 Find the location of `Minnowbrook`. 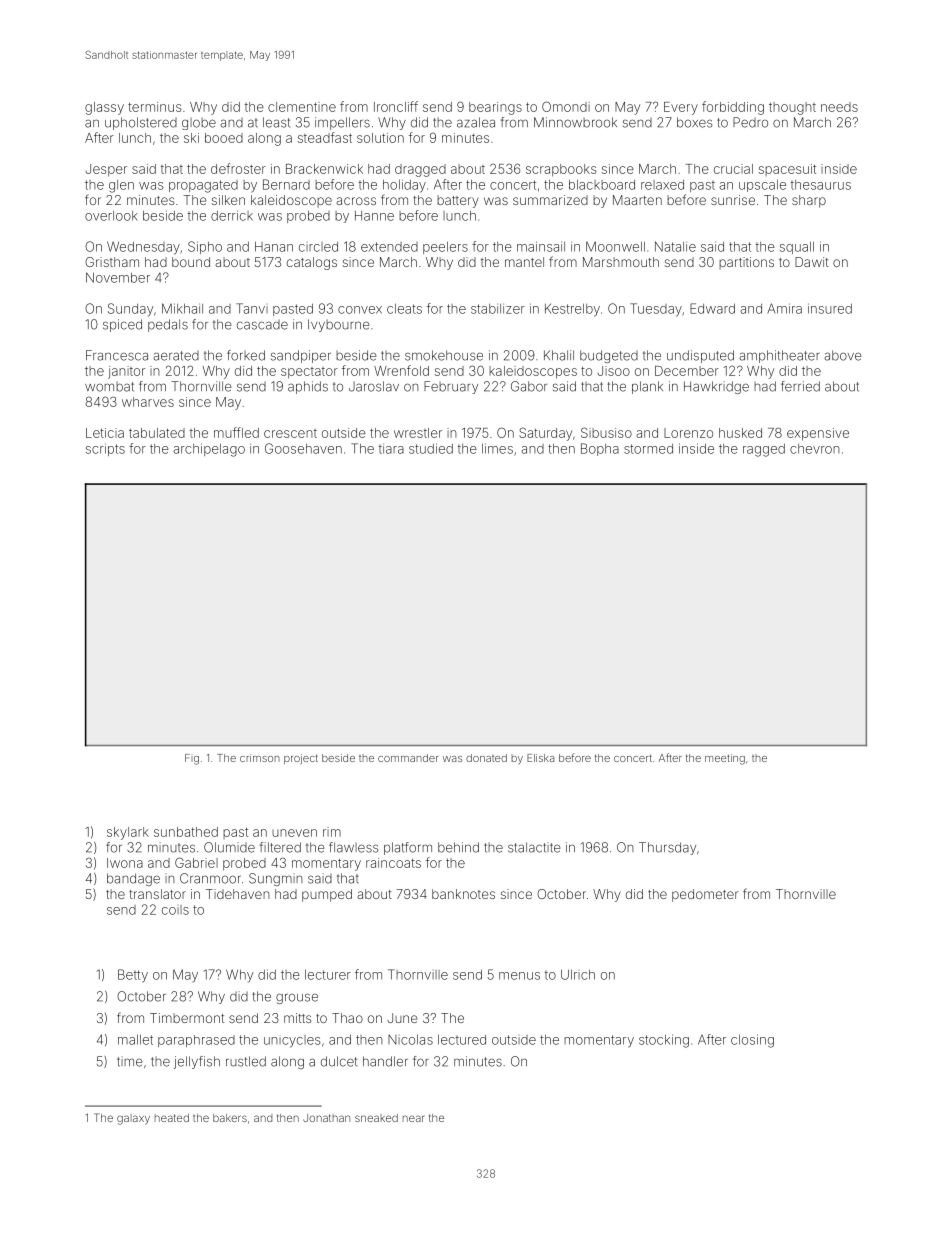

Minnowbrook is located at coordinates (575, 122).
